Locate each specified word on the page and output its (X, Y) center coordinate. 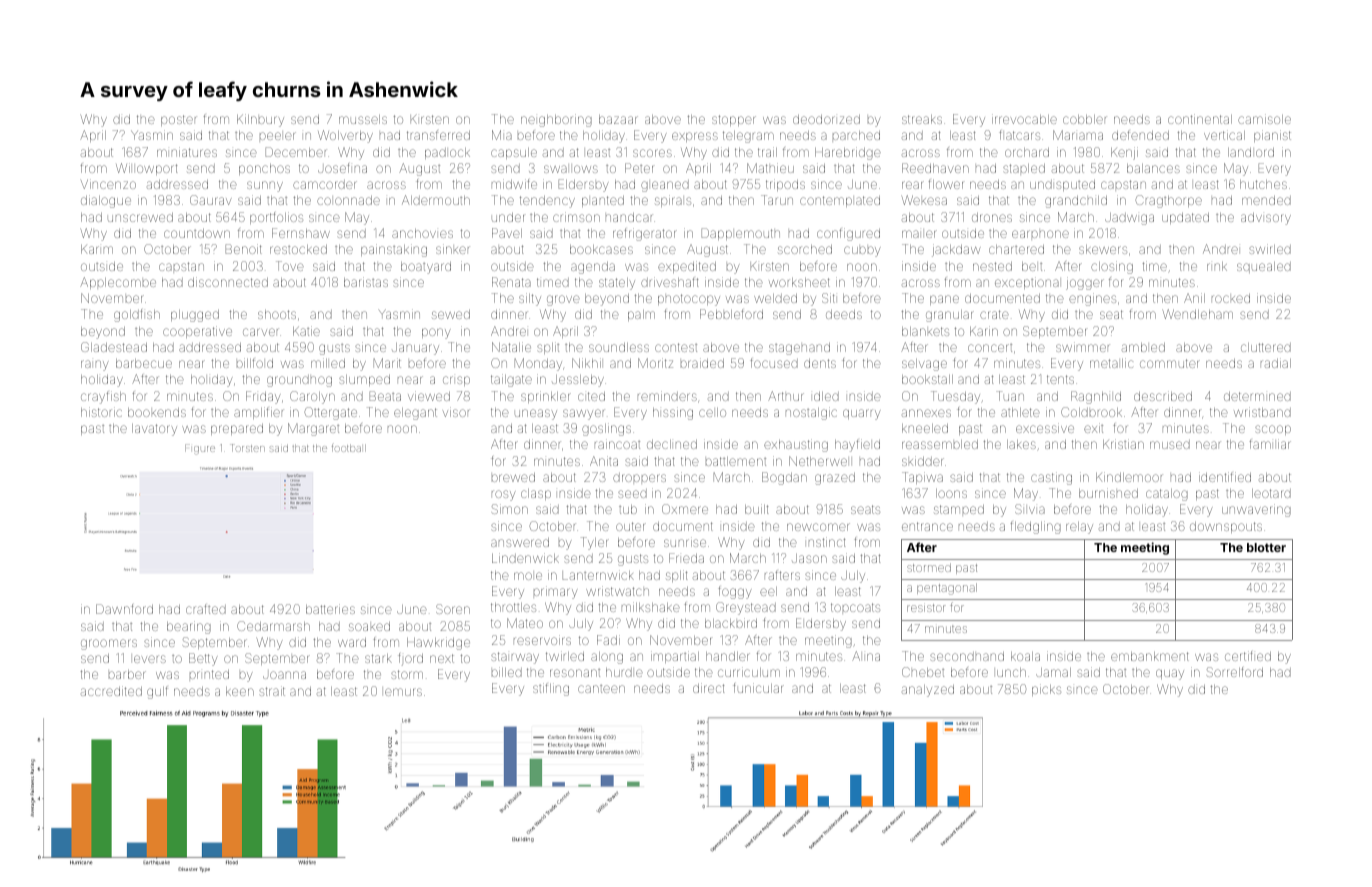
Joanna (284, 675)
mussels (363, 119)
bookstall (927, 379)
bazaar (618, 119)
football (349, 447)
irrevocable (1024, 119)
